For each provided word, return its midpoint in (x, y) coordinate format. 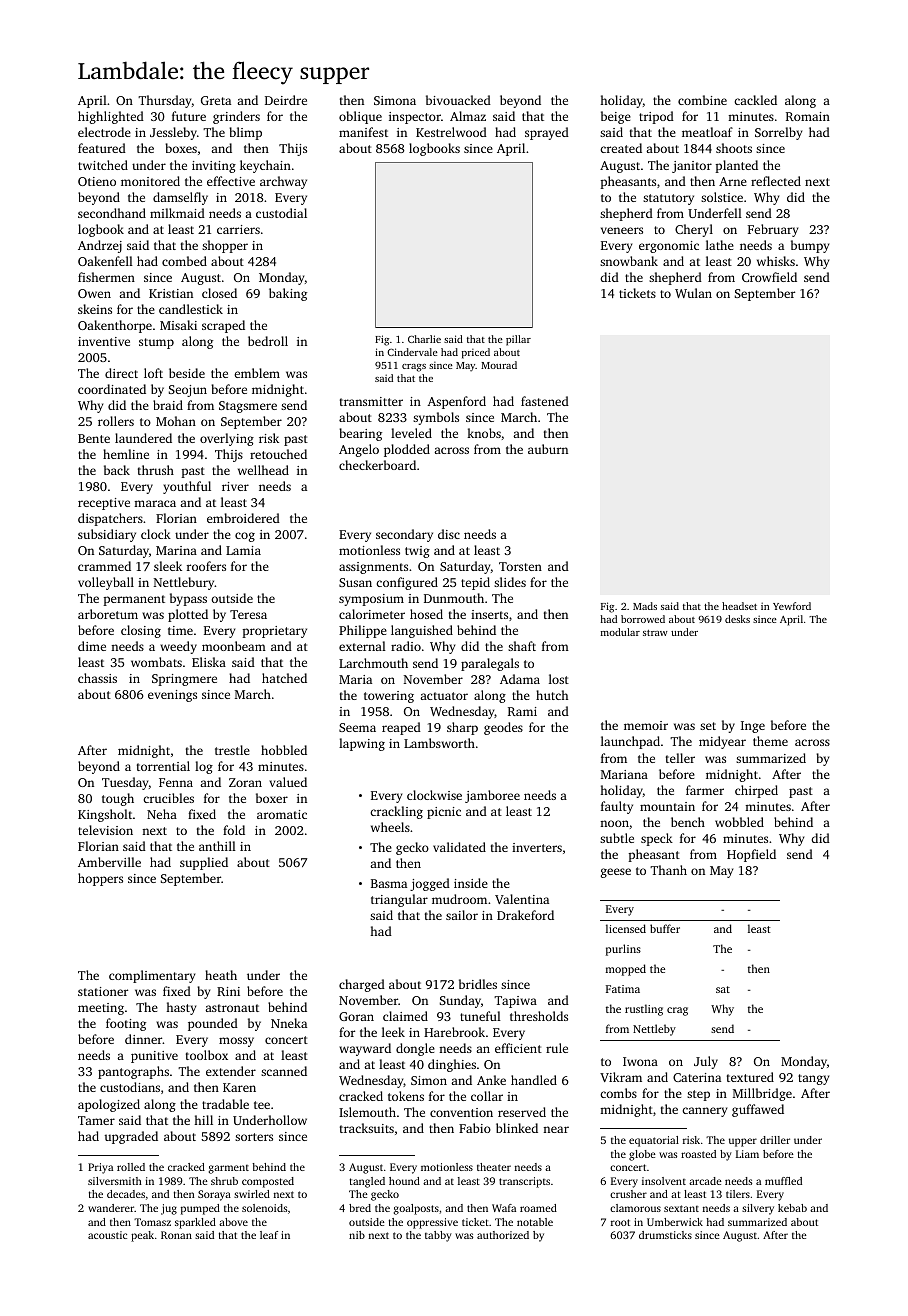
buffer (665, 928)
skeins (95, 309)
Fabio (475, 1128)
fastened (545, 401)
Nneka (289, 1023)
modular (620, 632)
